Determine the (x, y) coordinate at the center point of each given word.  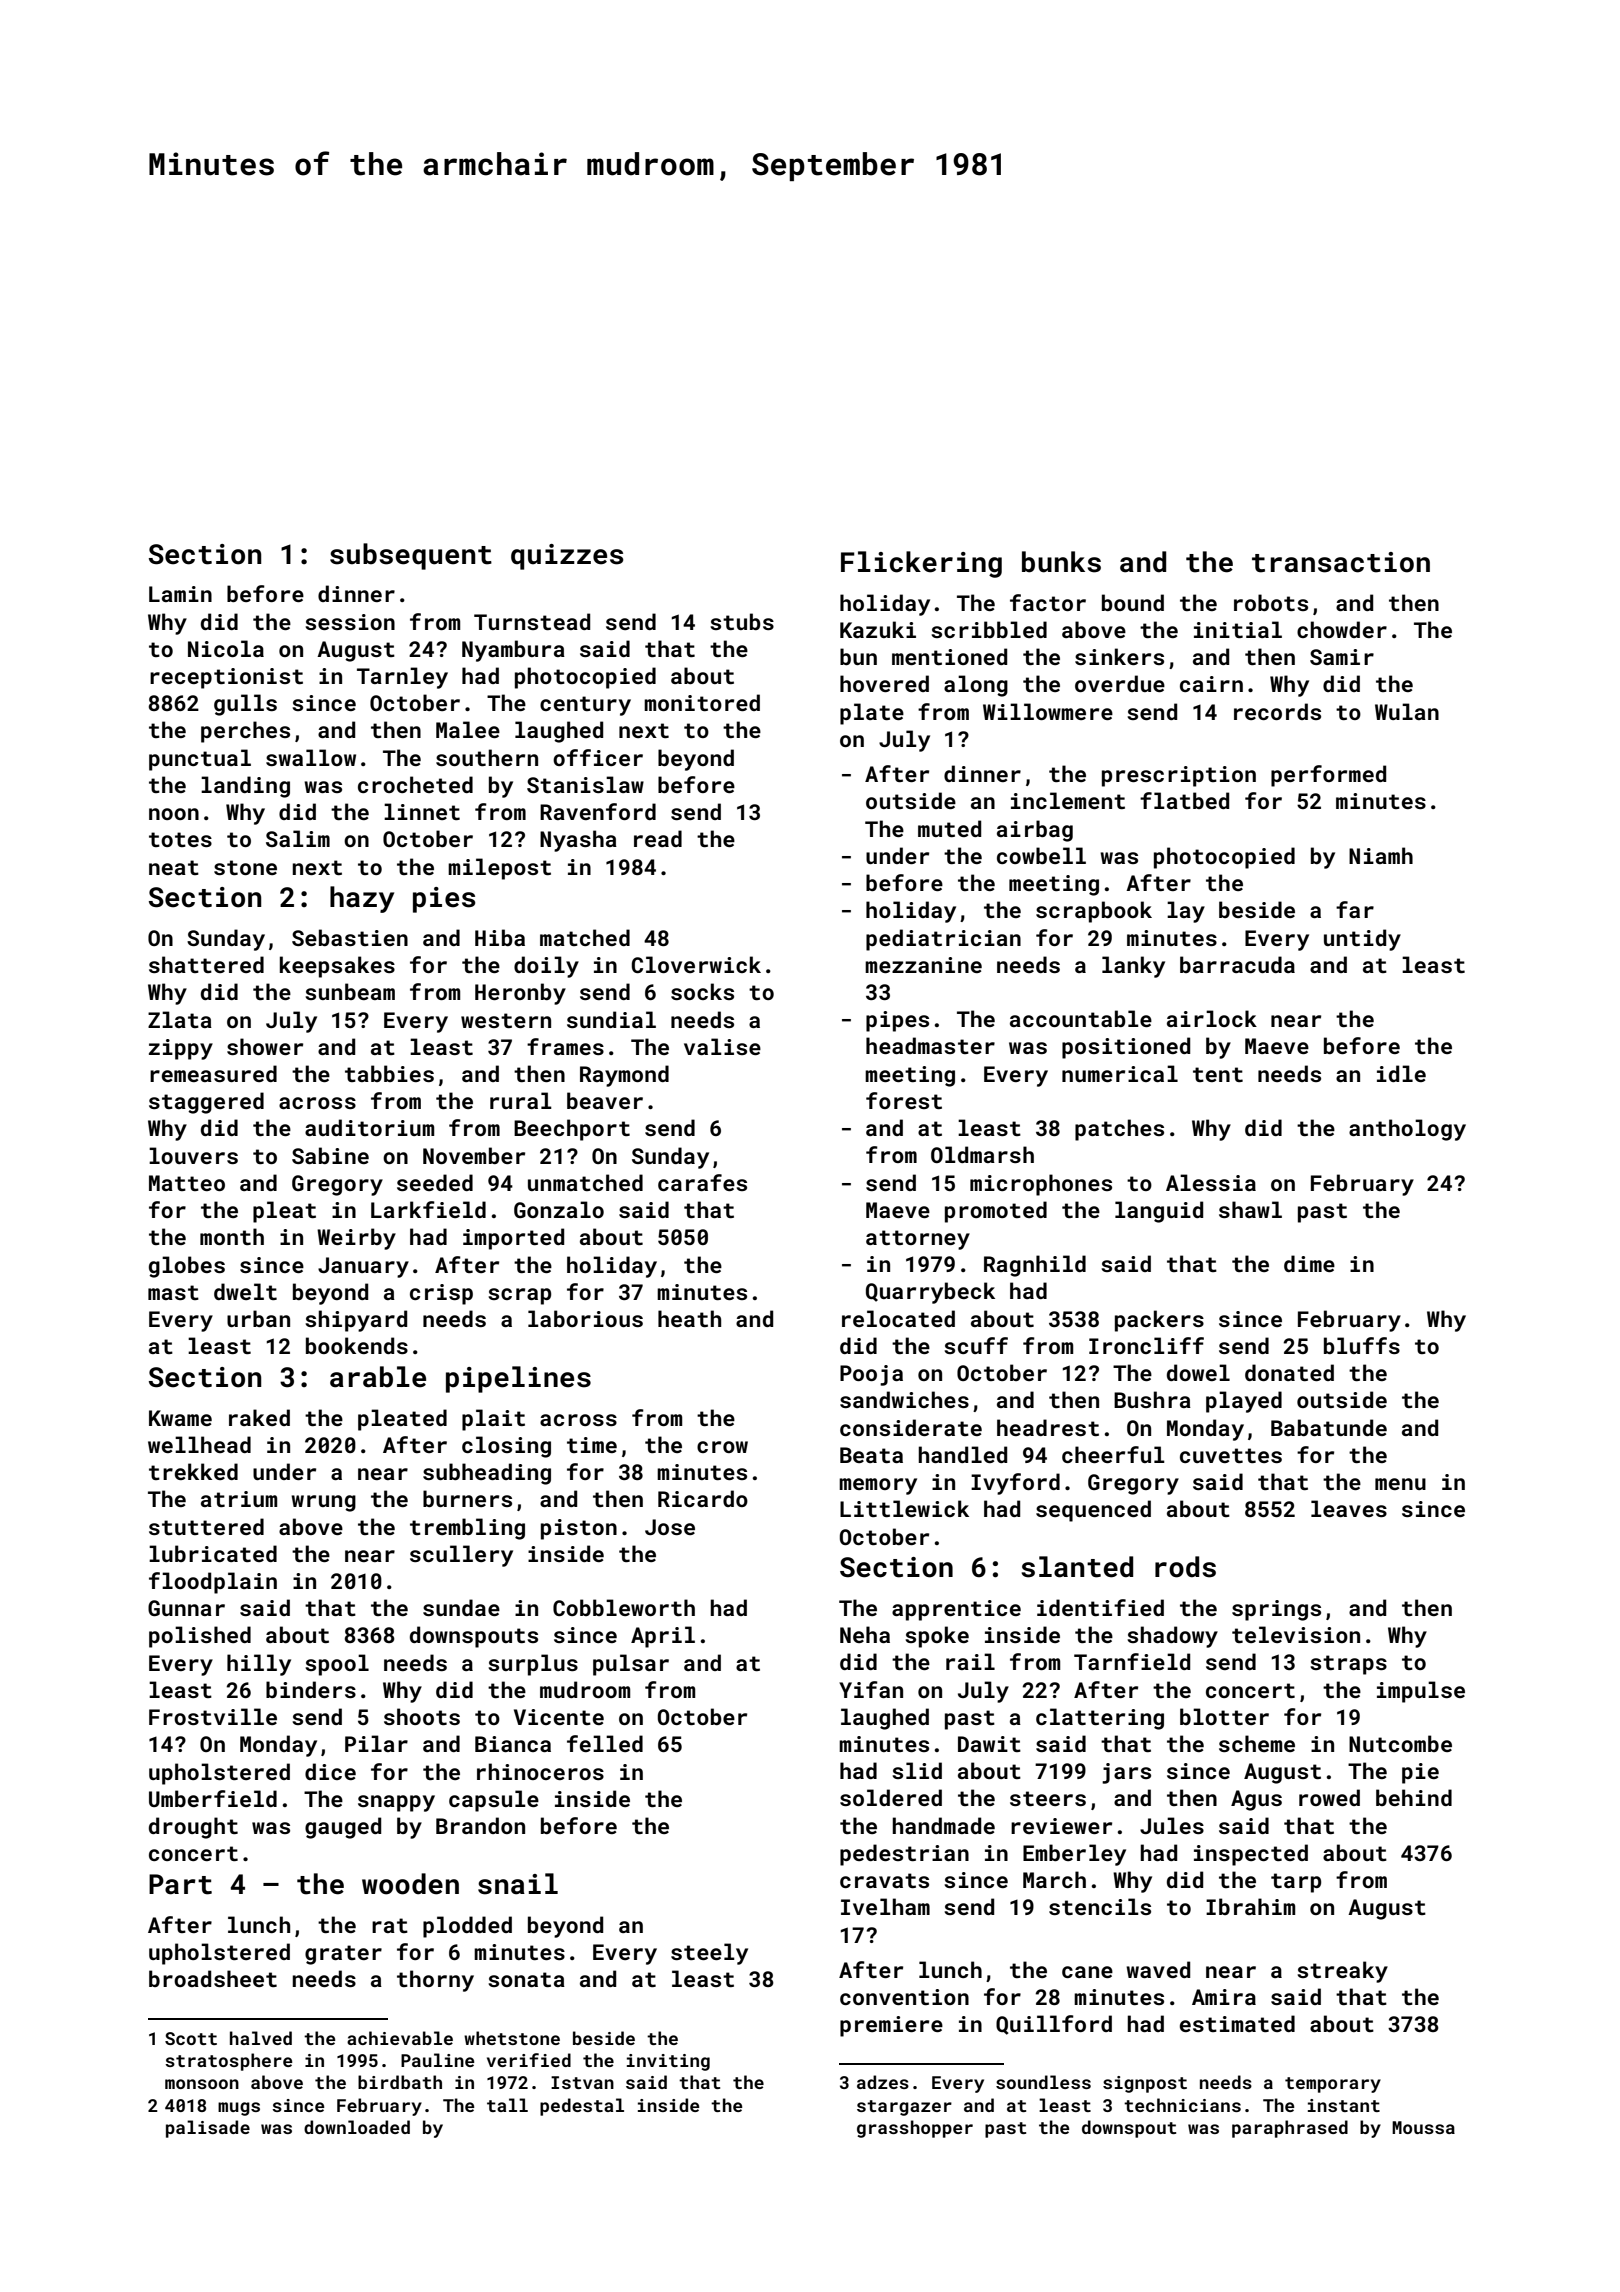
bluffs (1362, 1345)
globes (187, 1267)
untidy (1362, 940)
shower (265, 1046)
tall (507, 2105)
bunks (1061, 562)
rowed (1329, 1797)
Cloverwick (696, 964)
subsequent (411, 556)
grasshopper (915, 2129)
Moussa (1423, 2127)
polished (200, 1637)
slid (917, 1770)
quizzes (567, 557)
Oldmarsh (982, 1154)
